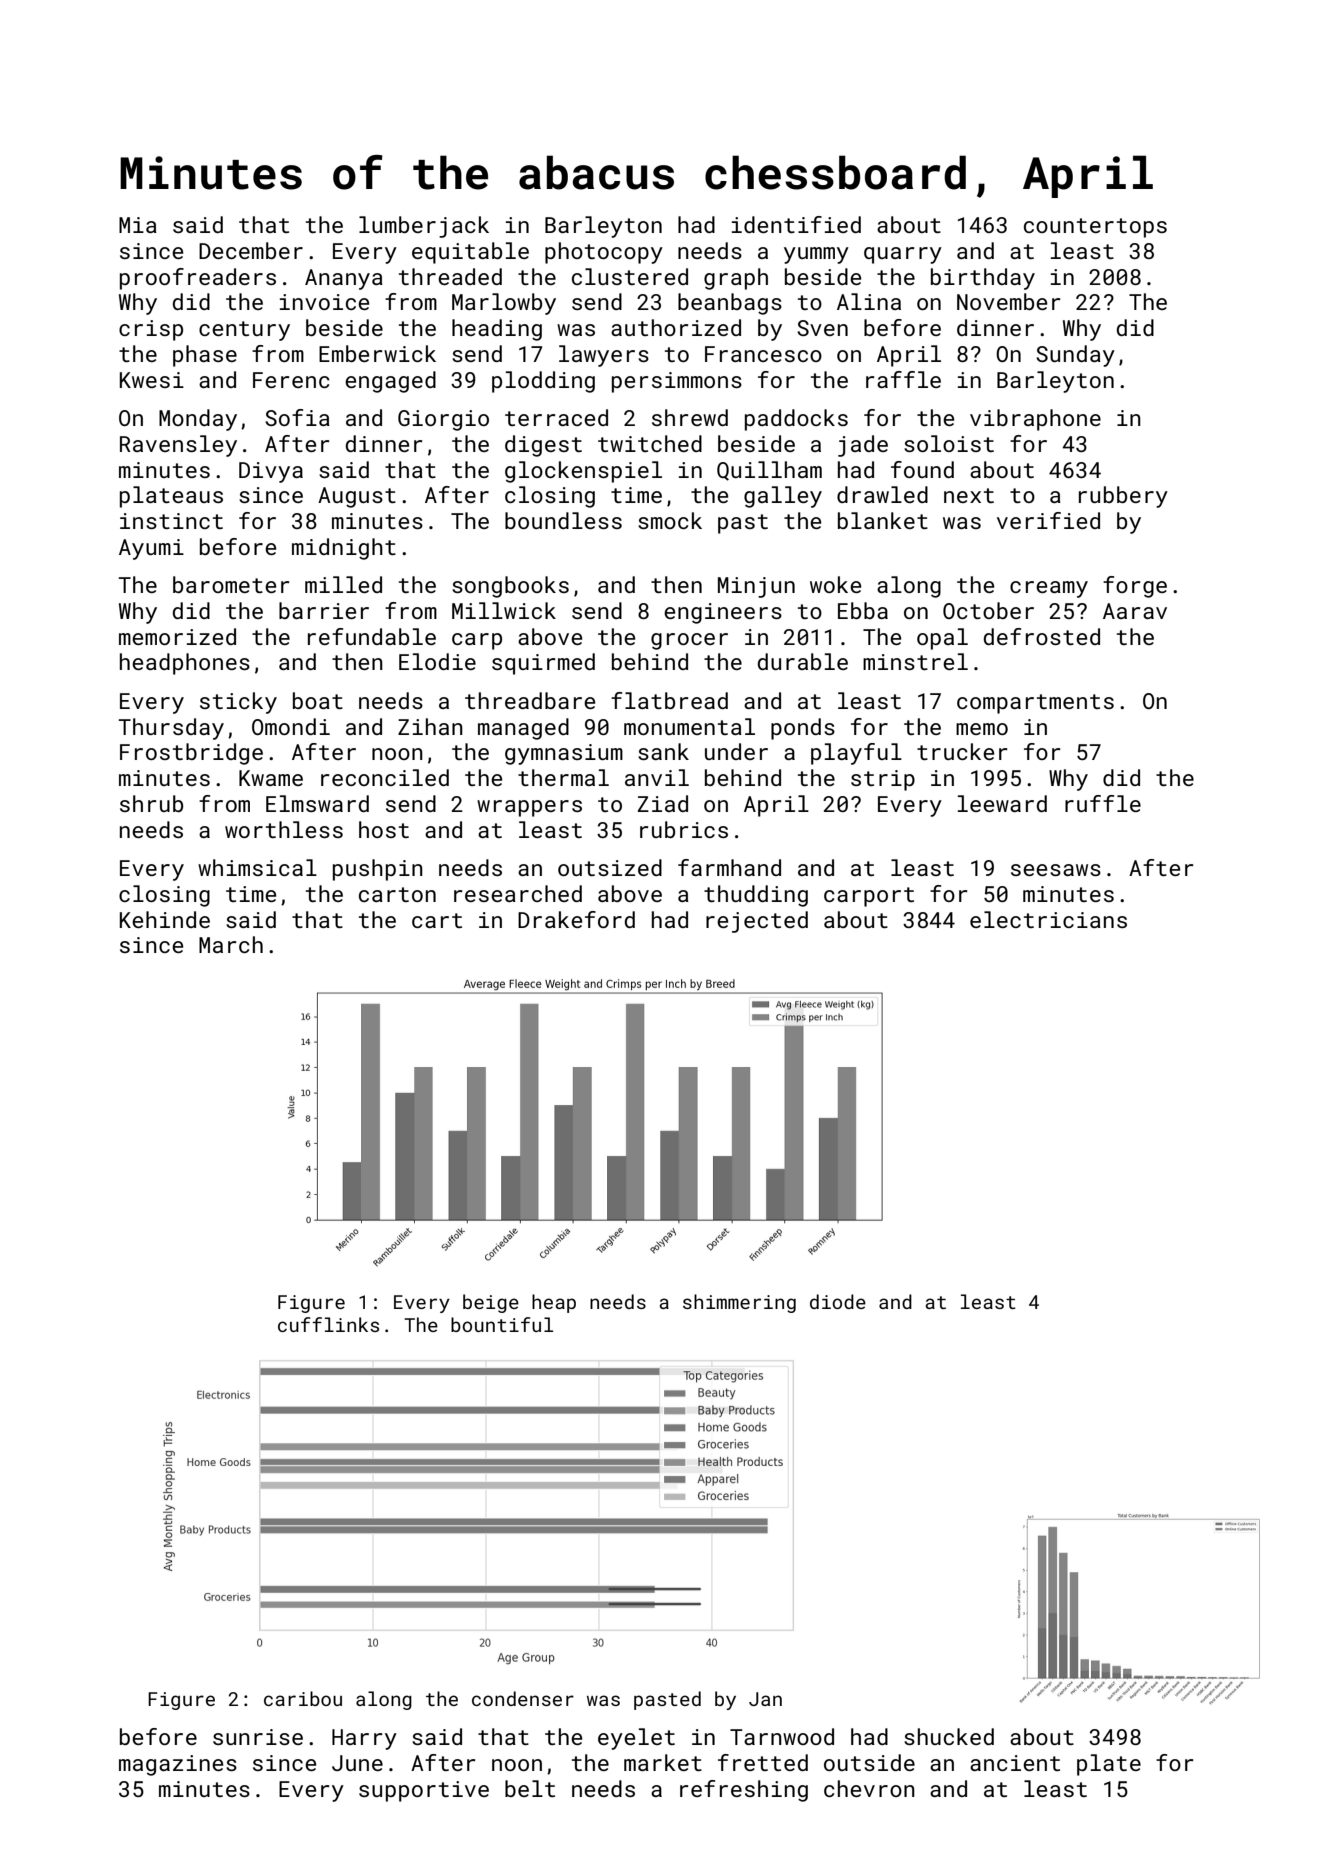  Describe the element at coordinates (744, 1791) in the screenshot. I see `refreshing` at that location.
